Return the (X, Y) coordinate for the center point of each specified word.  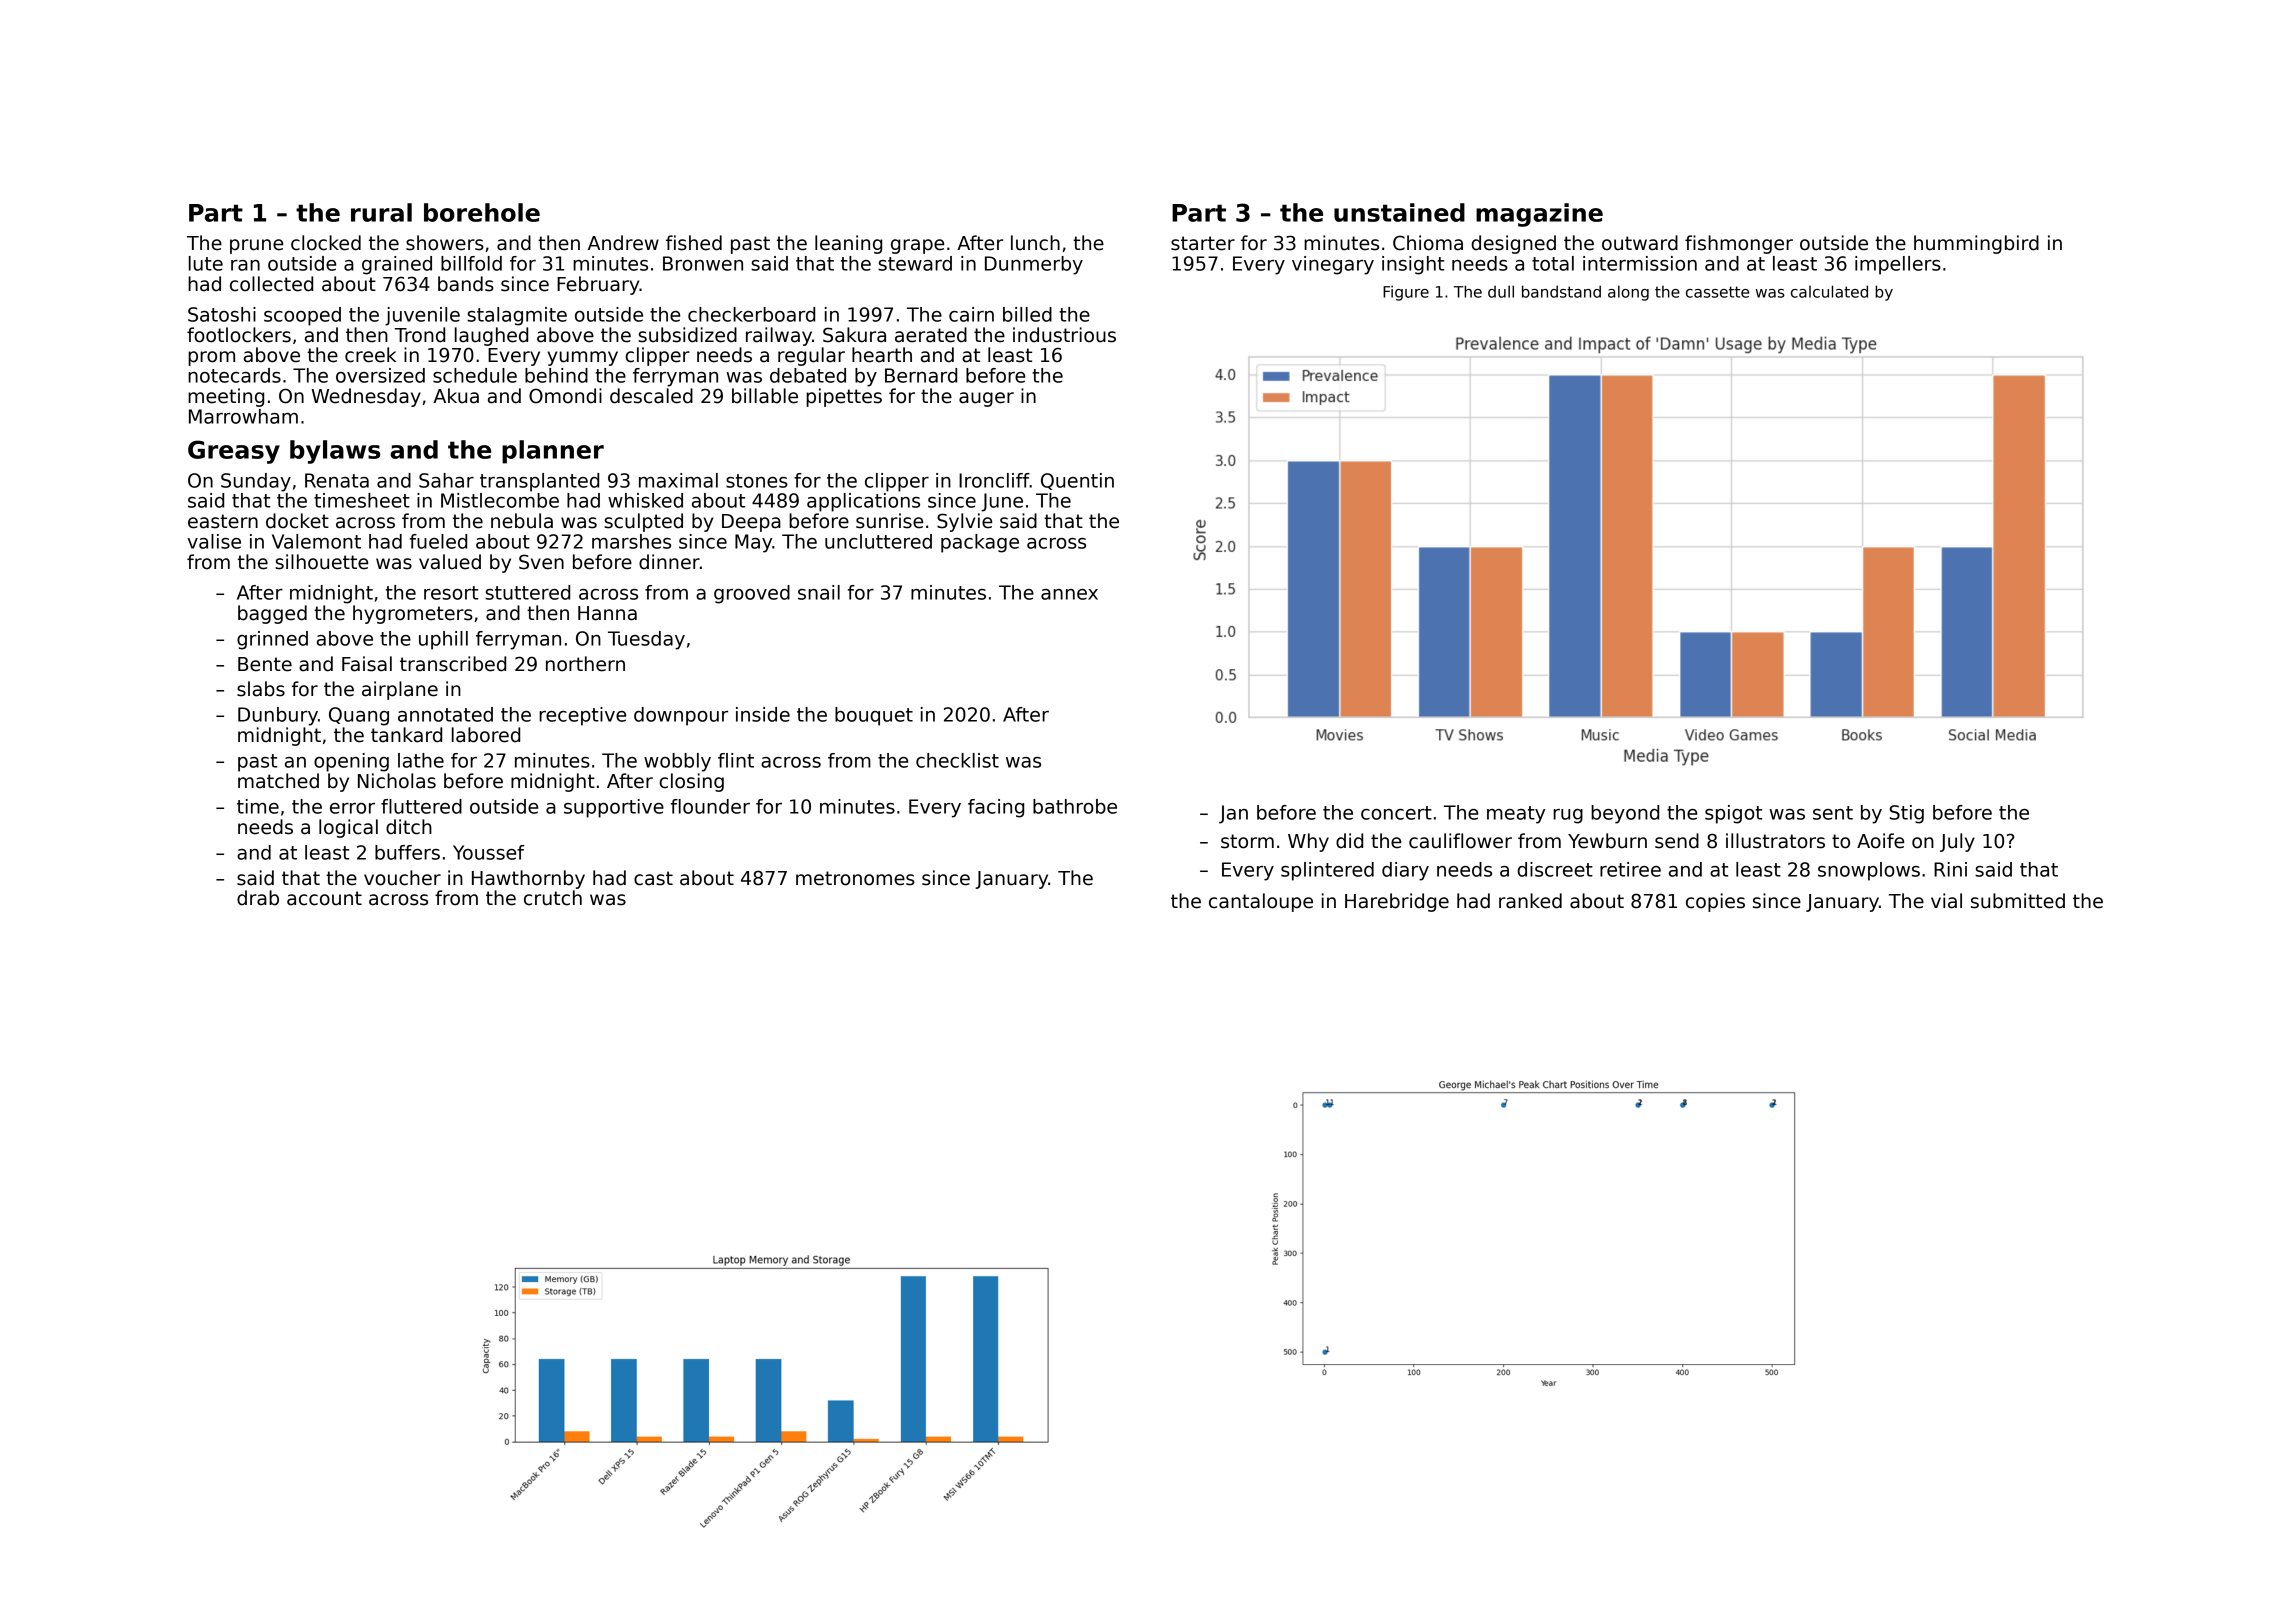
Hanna (607, 613)
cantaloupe (1261, 902)
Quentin (1077, 481)
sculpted (643, 522)
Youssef (489, 852)
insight (1413, 265)
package (980, 543)
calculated (1829, 291)
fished (694, 243)
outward (1640, 243)
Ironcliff (994, 480)
